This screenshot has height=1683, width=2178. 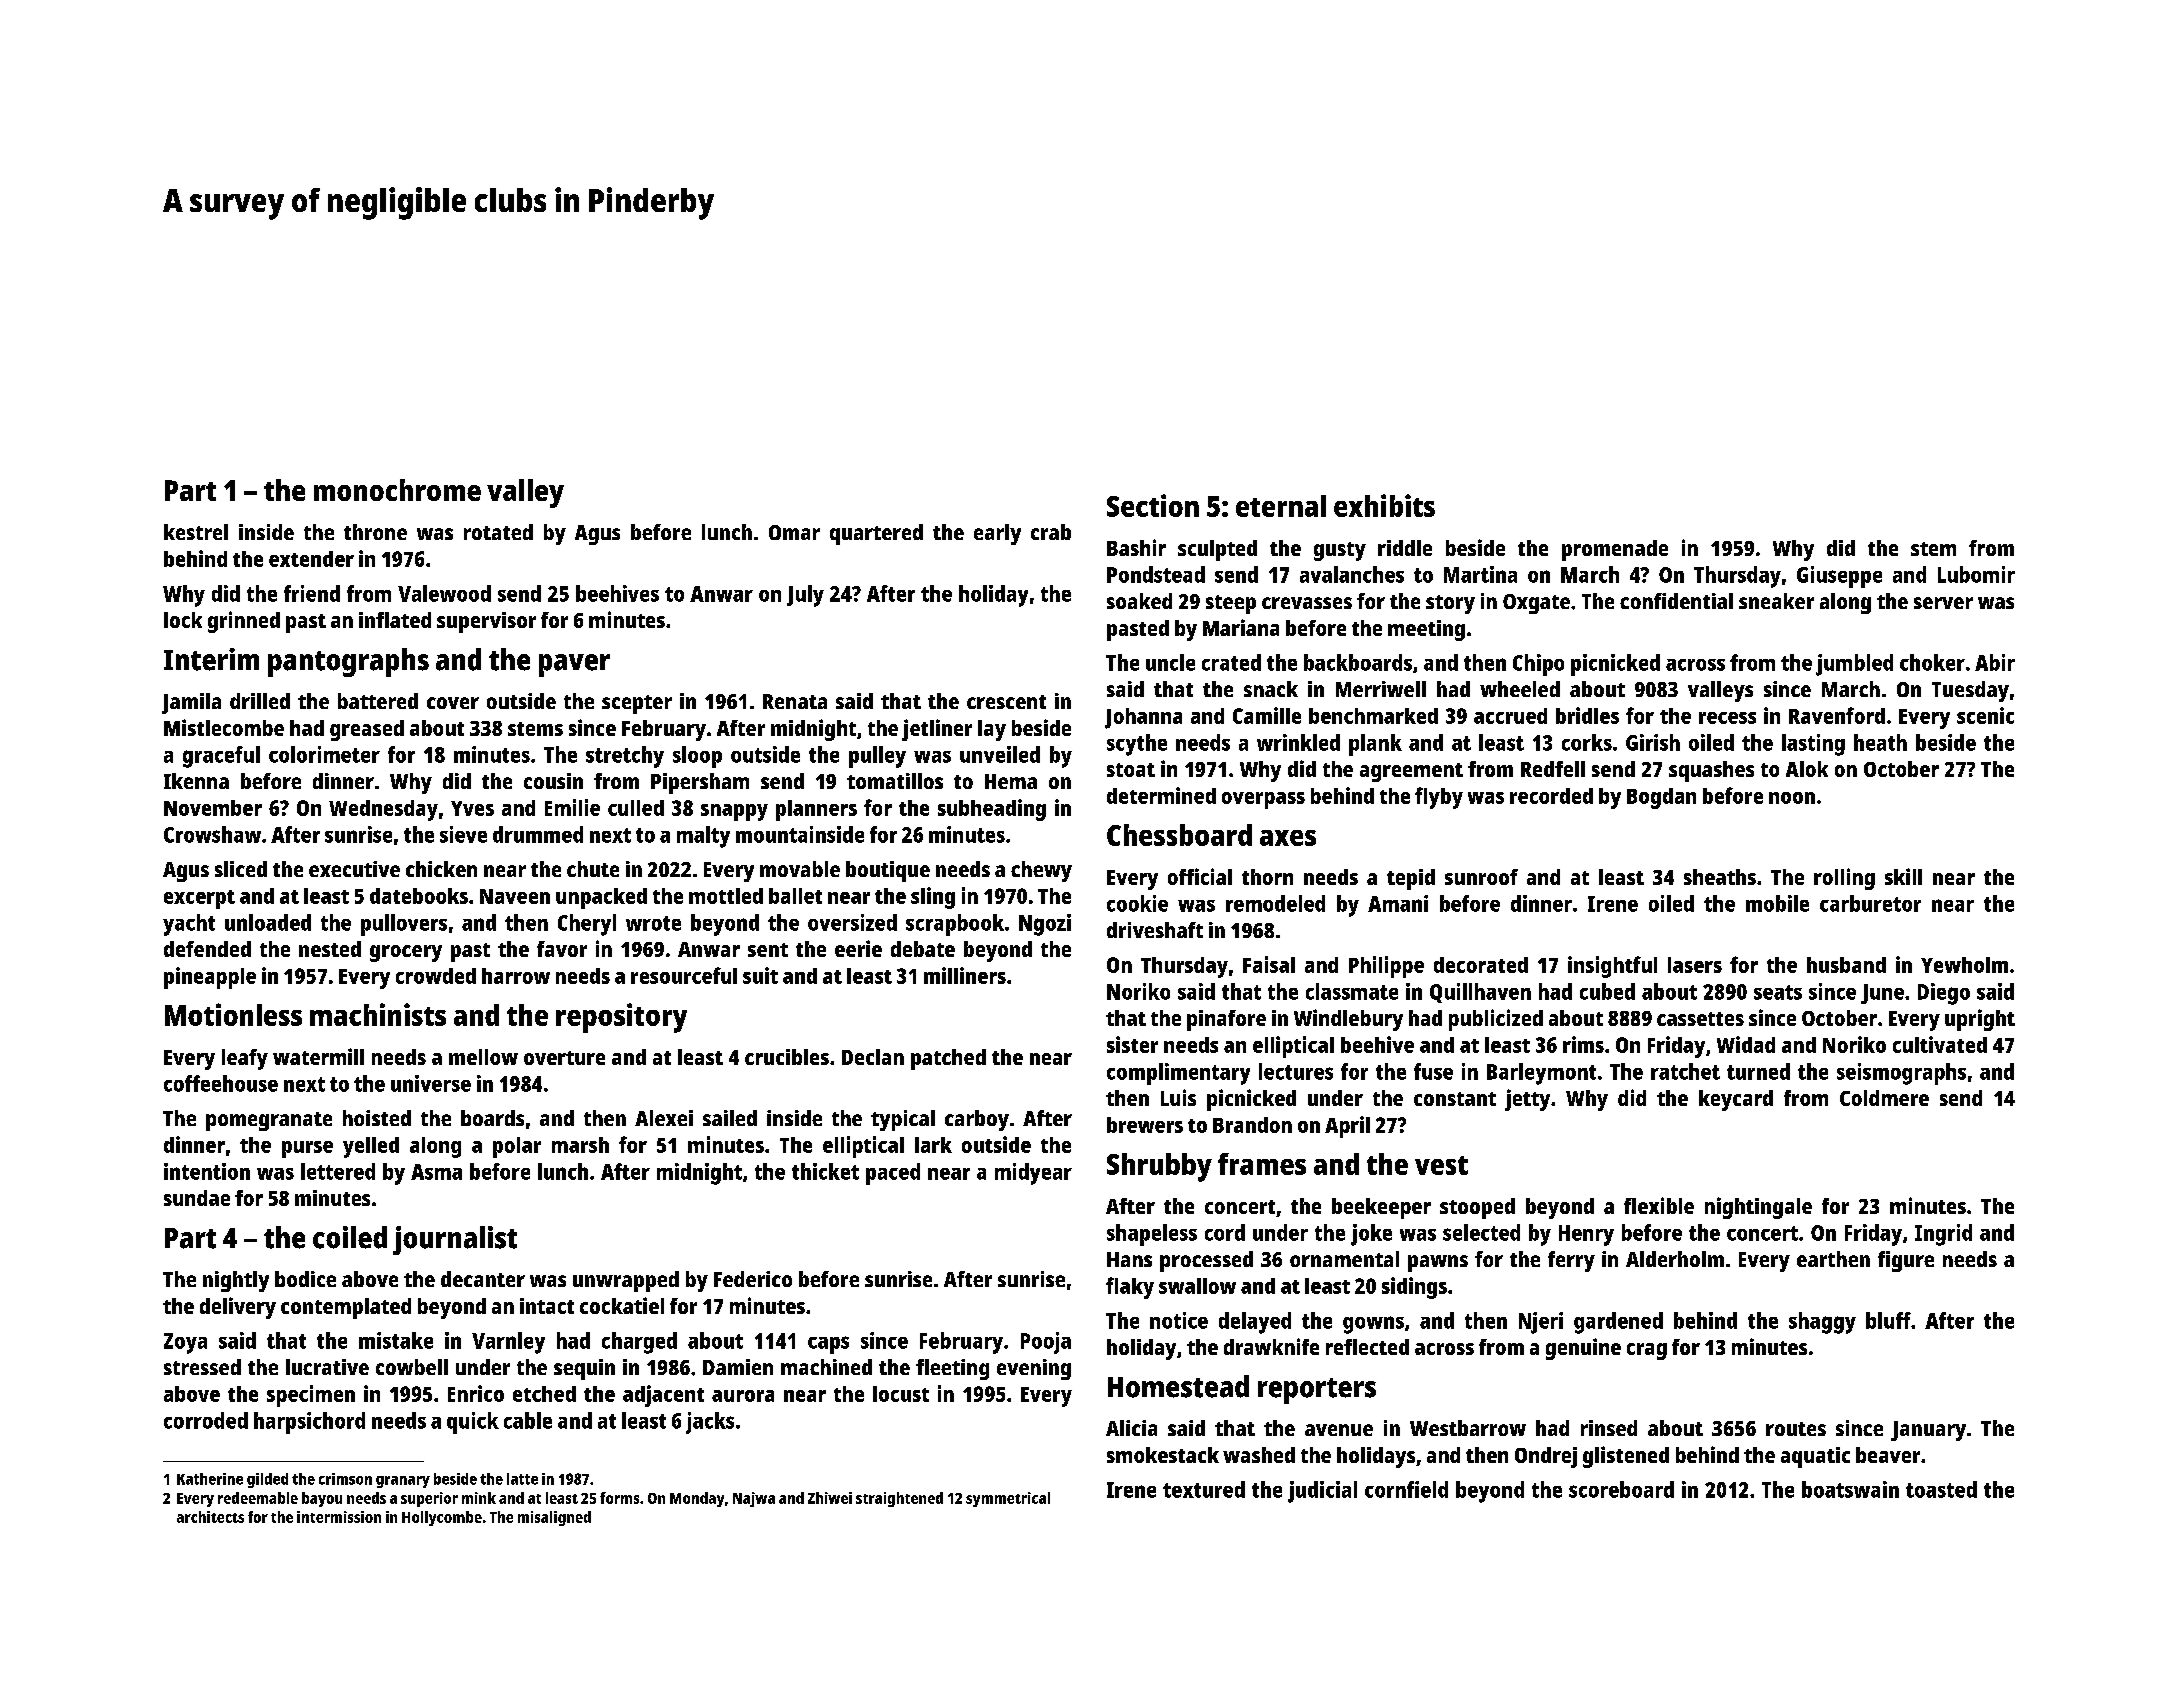 I want to click on specimen, so click(x=311, y=1396).
